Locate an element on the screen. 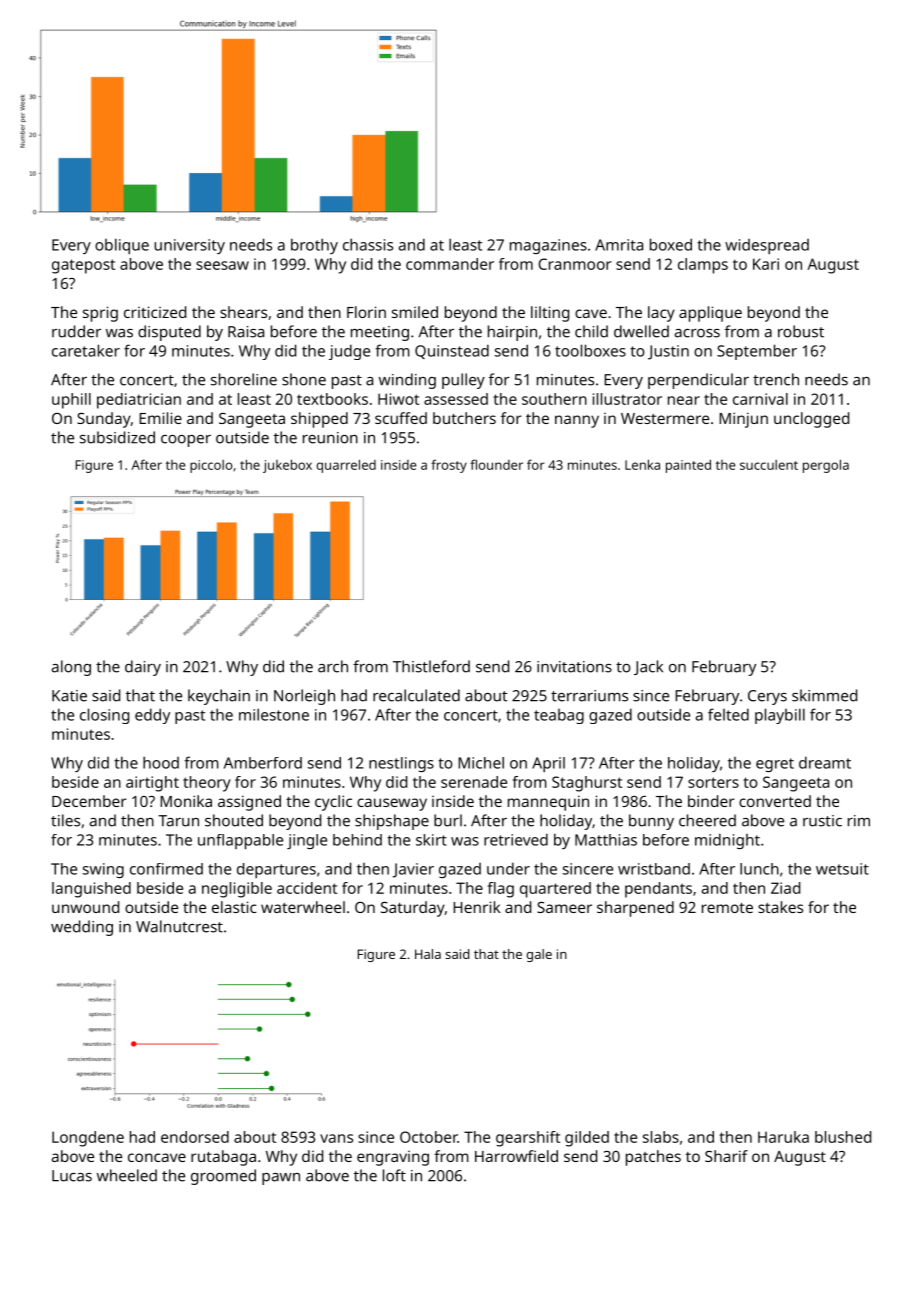 This screenshot has height=1308, width=924. Lucas is located at coordinates (72, 1176).
